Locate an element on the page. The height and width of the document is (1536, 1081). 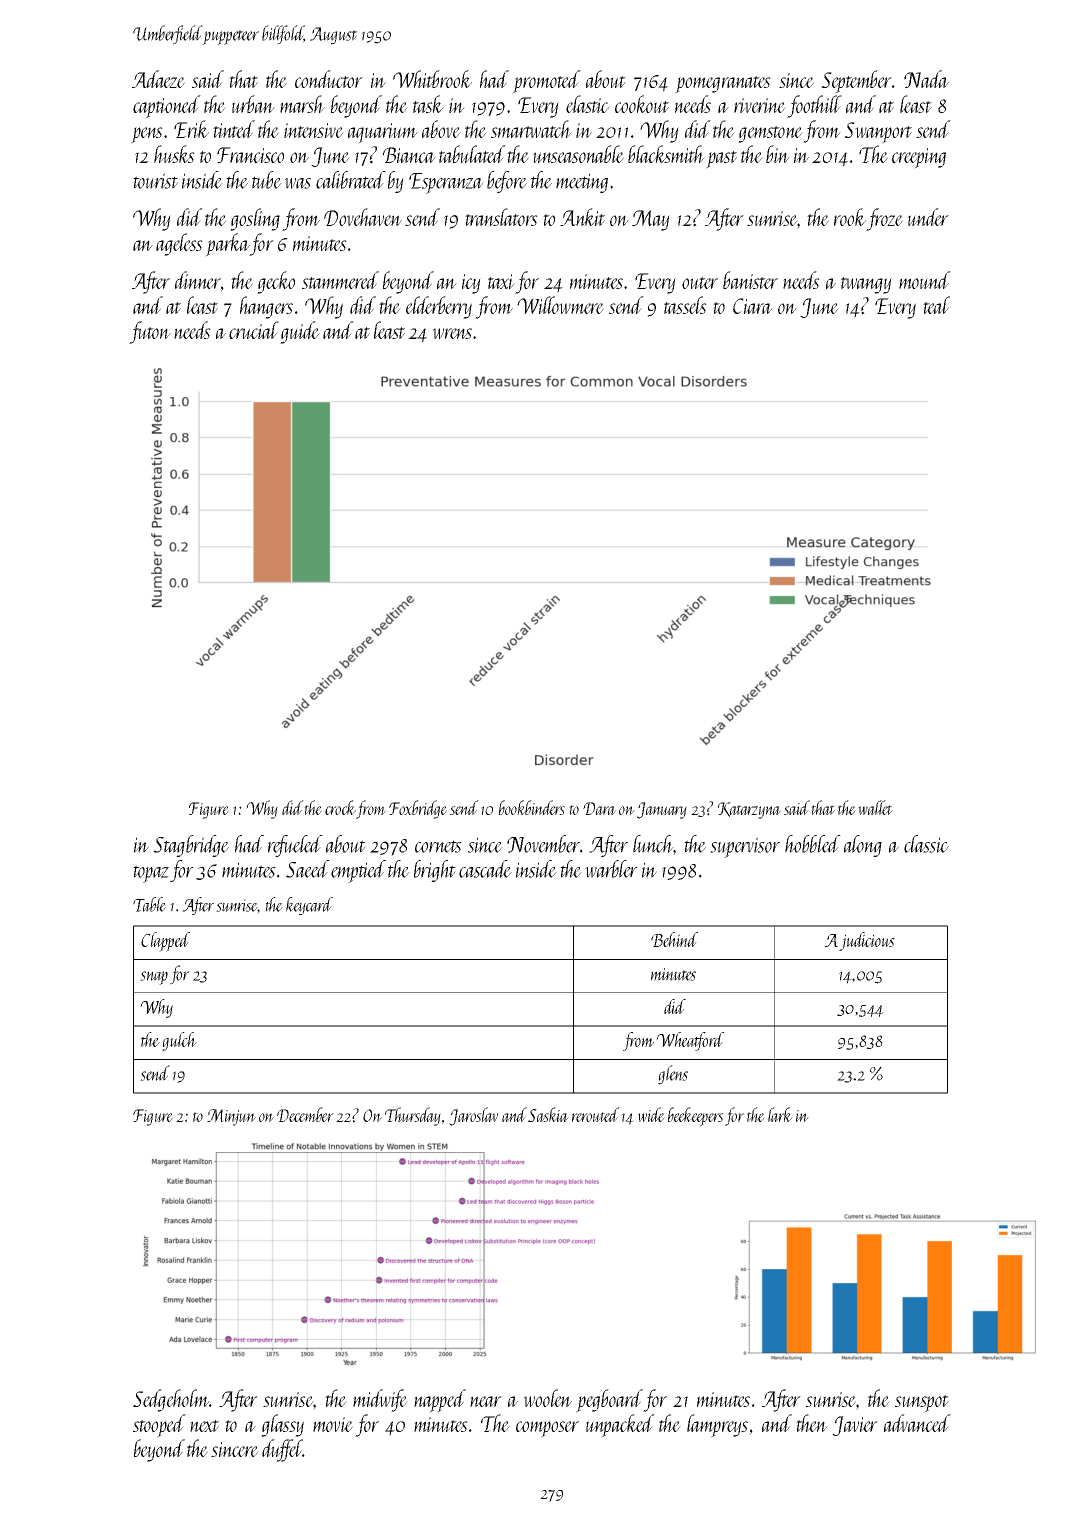
cornets is located at coordinates (438, 846).
